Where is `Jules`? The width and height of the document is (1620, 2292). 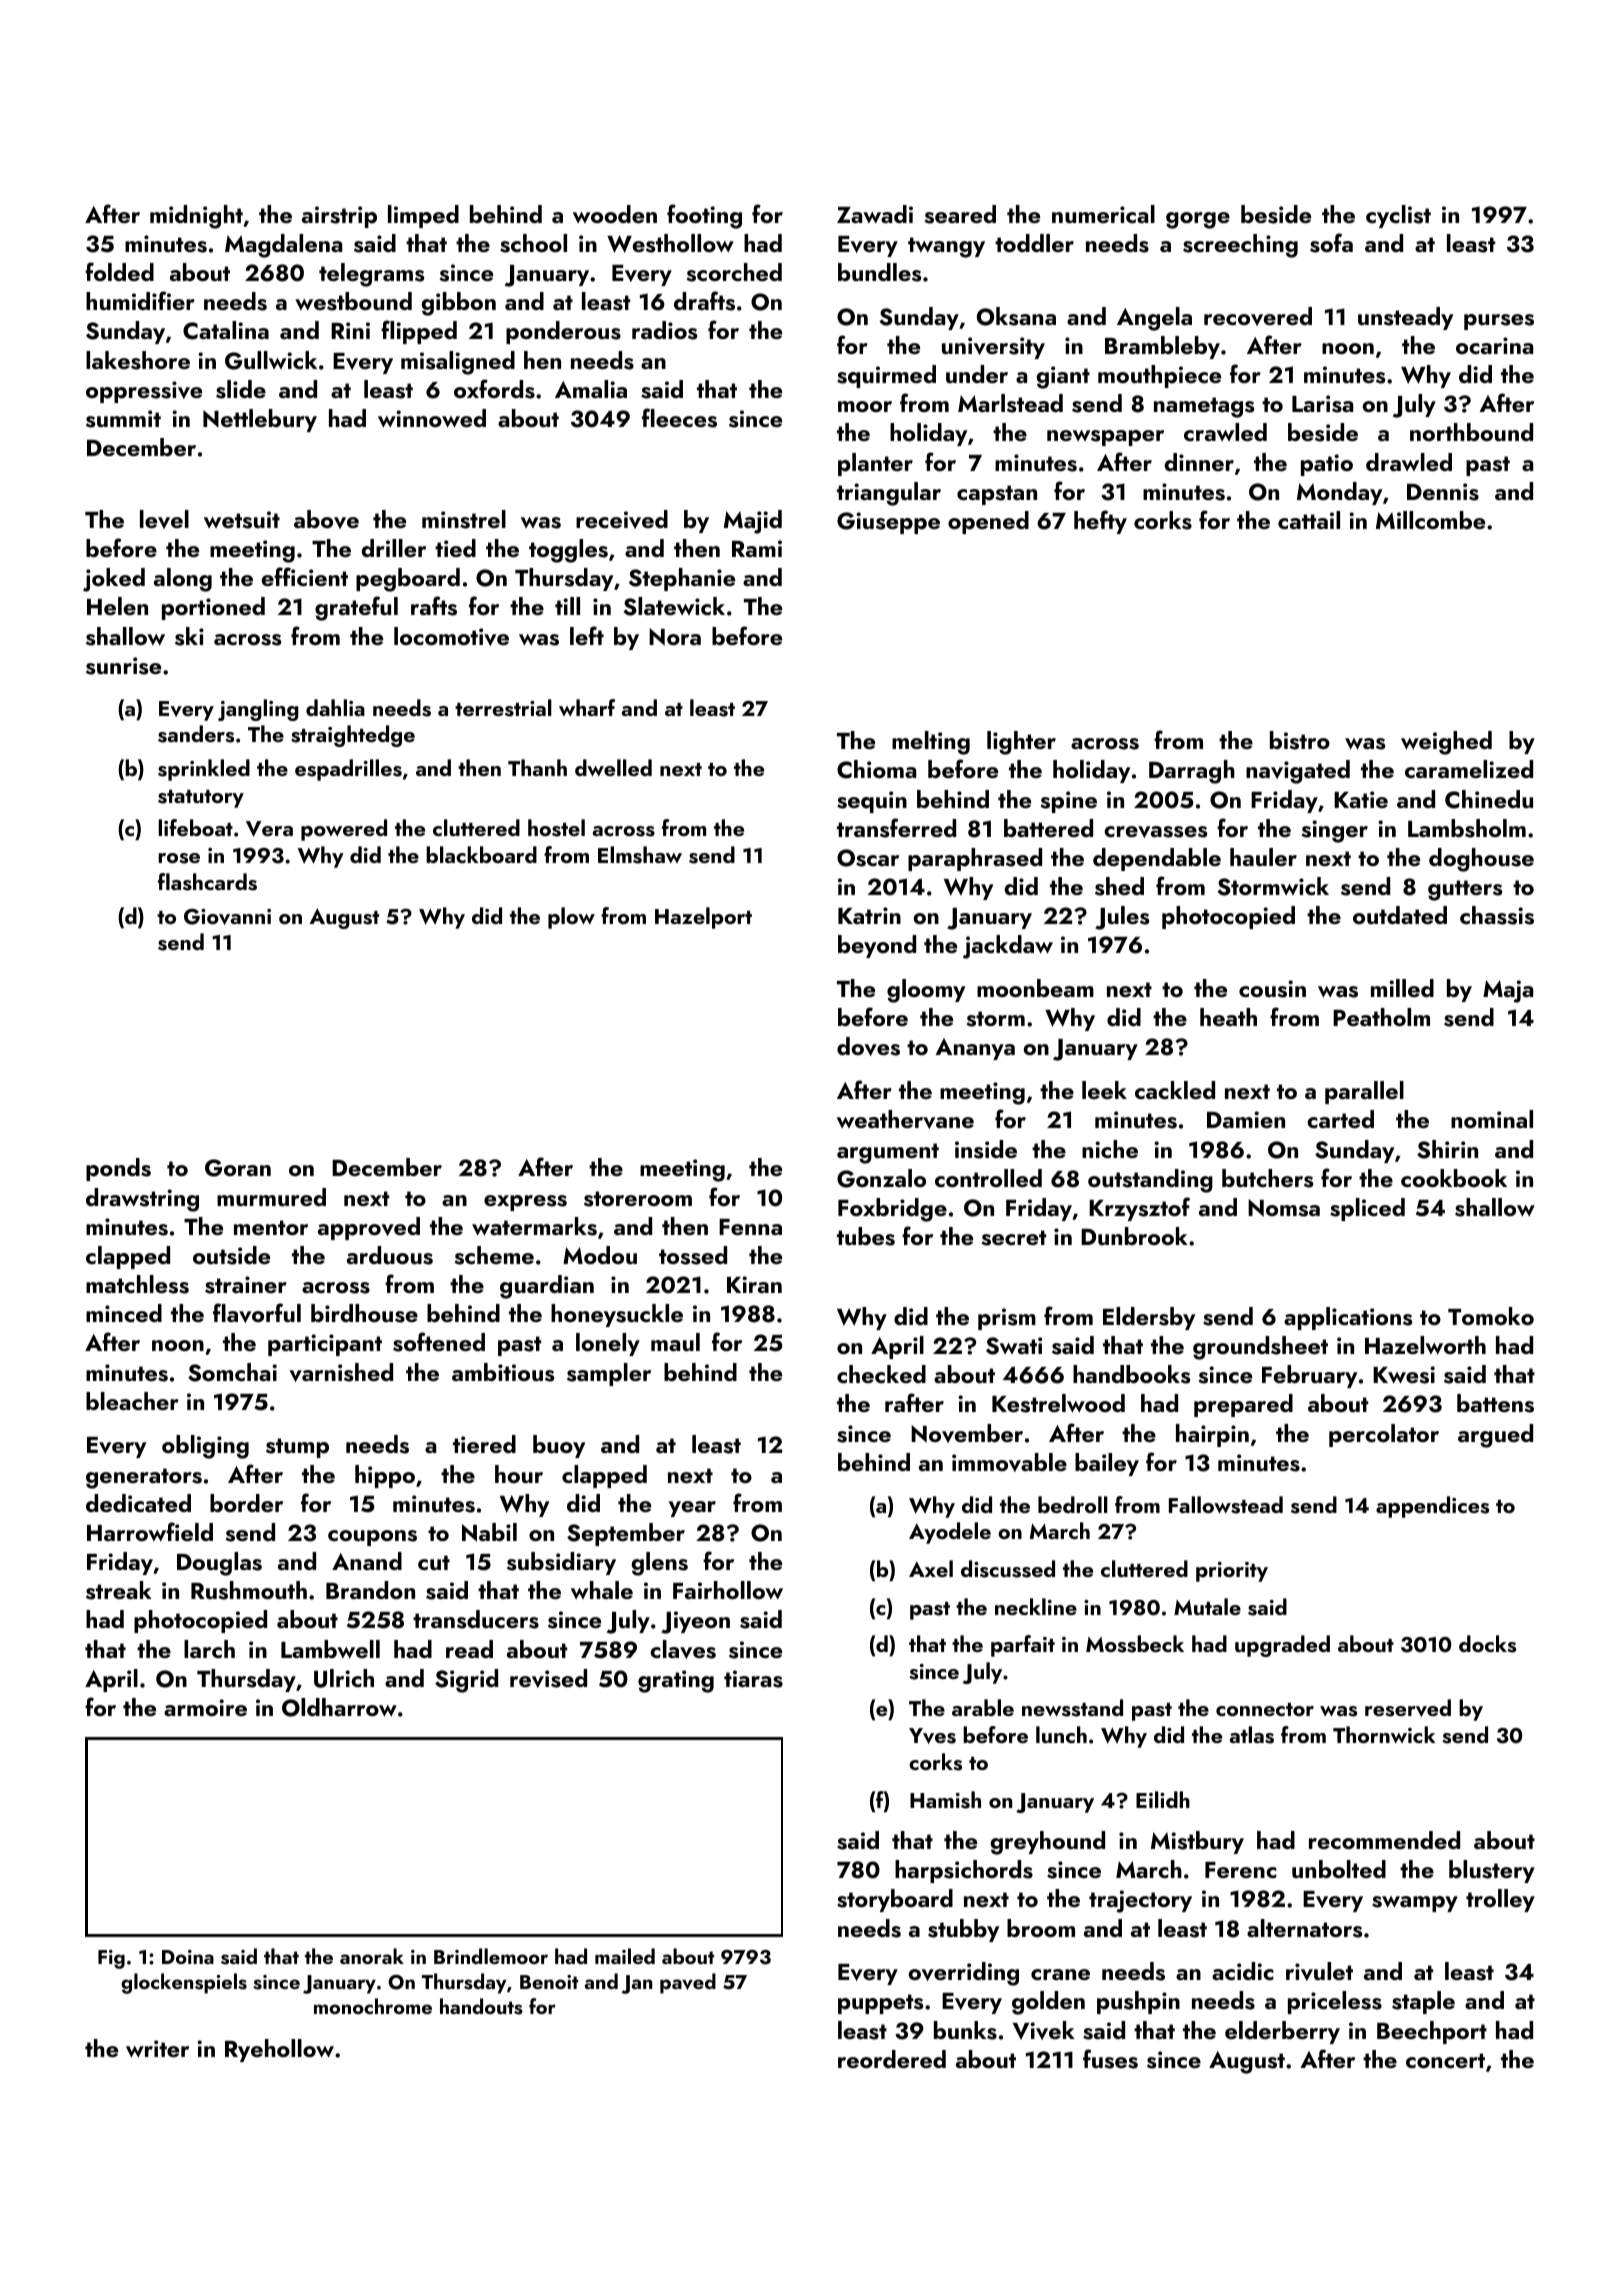
Jules is located at coordinates (1122, 918).
